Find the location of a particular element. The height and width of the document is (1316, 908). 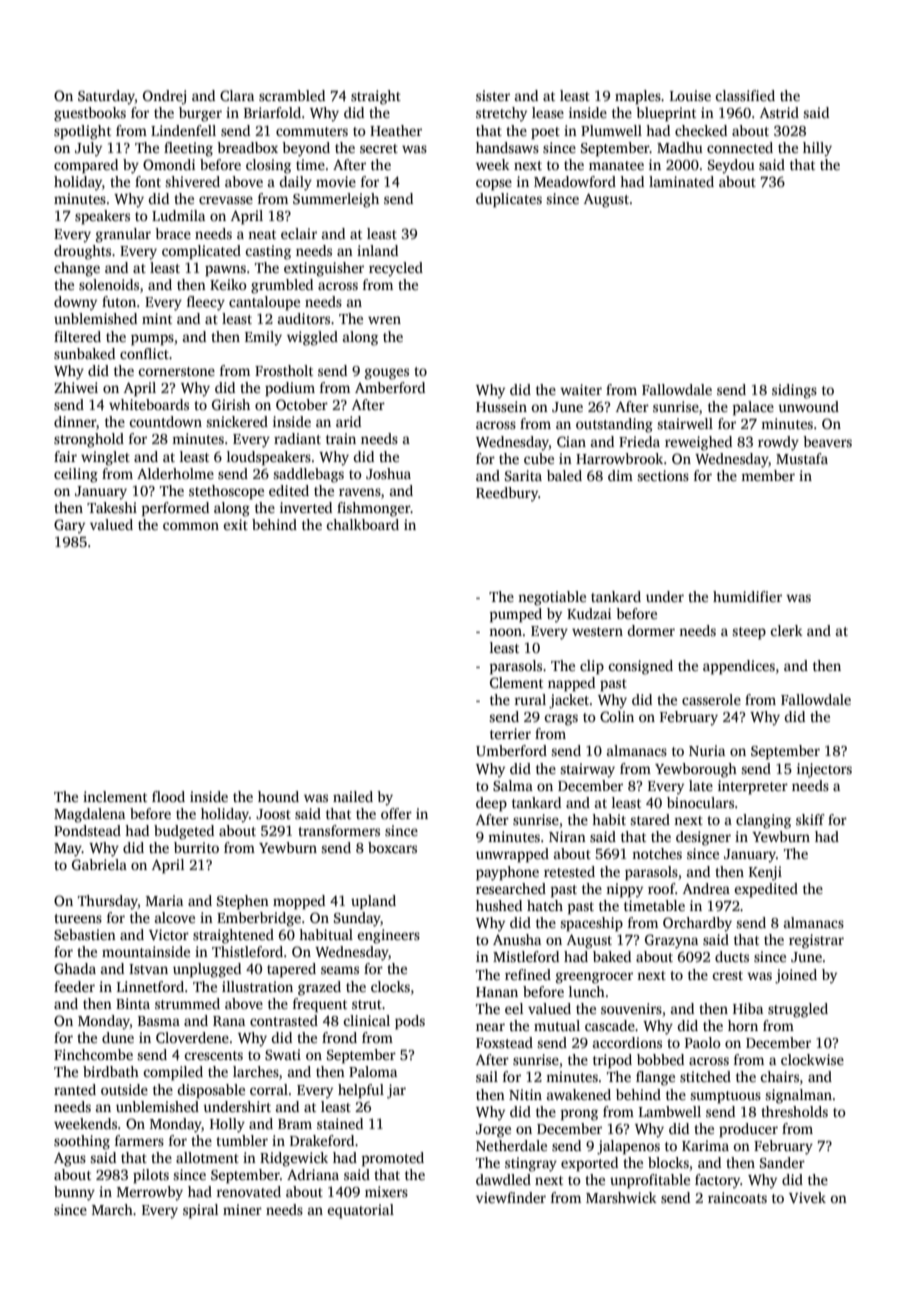

chalkboard is located at coordinates (363, 524).
